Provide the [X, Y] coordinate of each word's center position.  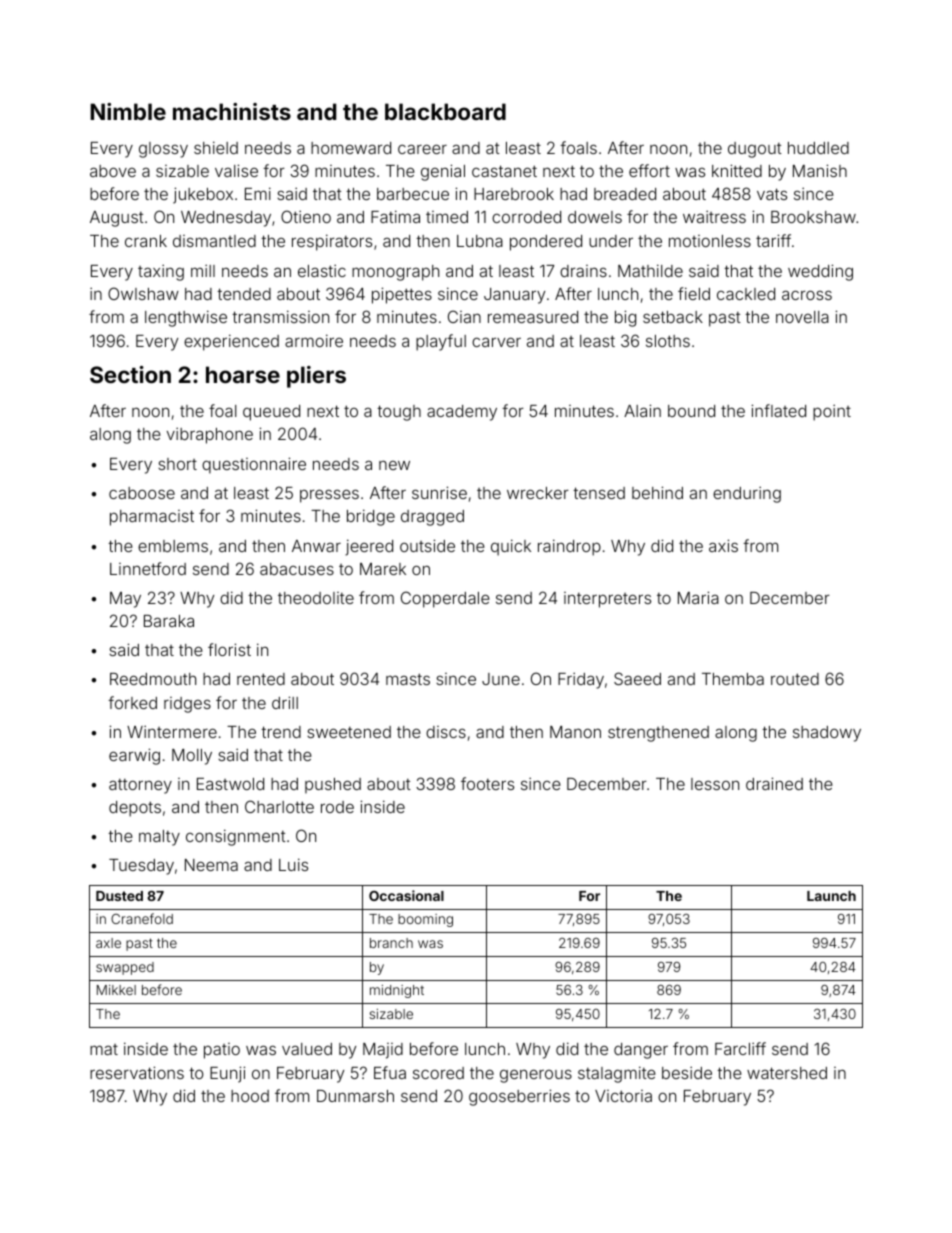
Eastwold [230, 784]
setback [673, 317]
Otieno [306, 216]
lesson [715, 784]
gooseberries [519, 1097]
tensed [599, 493]
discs [446, 732]
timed [447, 217]
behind [657, 492]
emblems [173, 546]
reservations [137, 1072]
